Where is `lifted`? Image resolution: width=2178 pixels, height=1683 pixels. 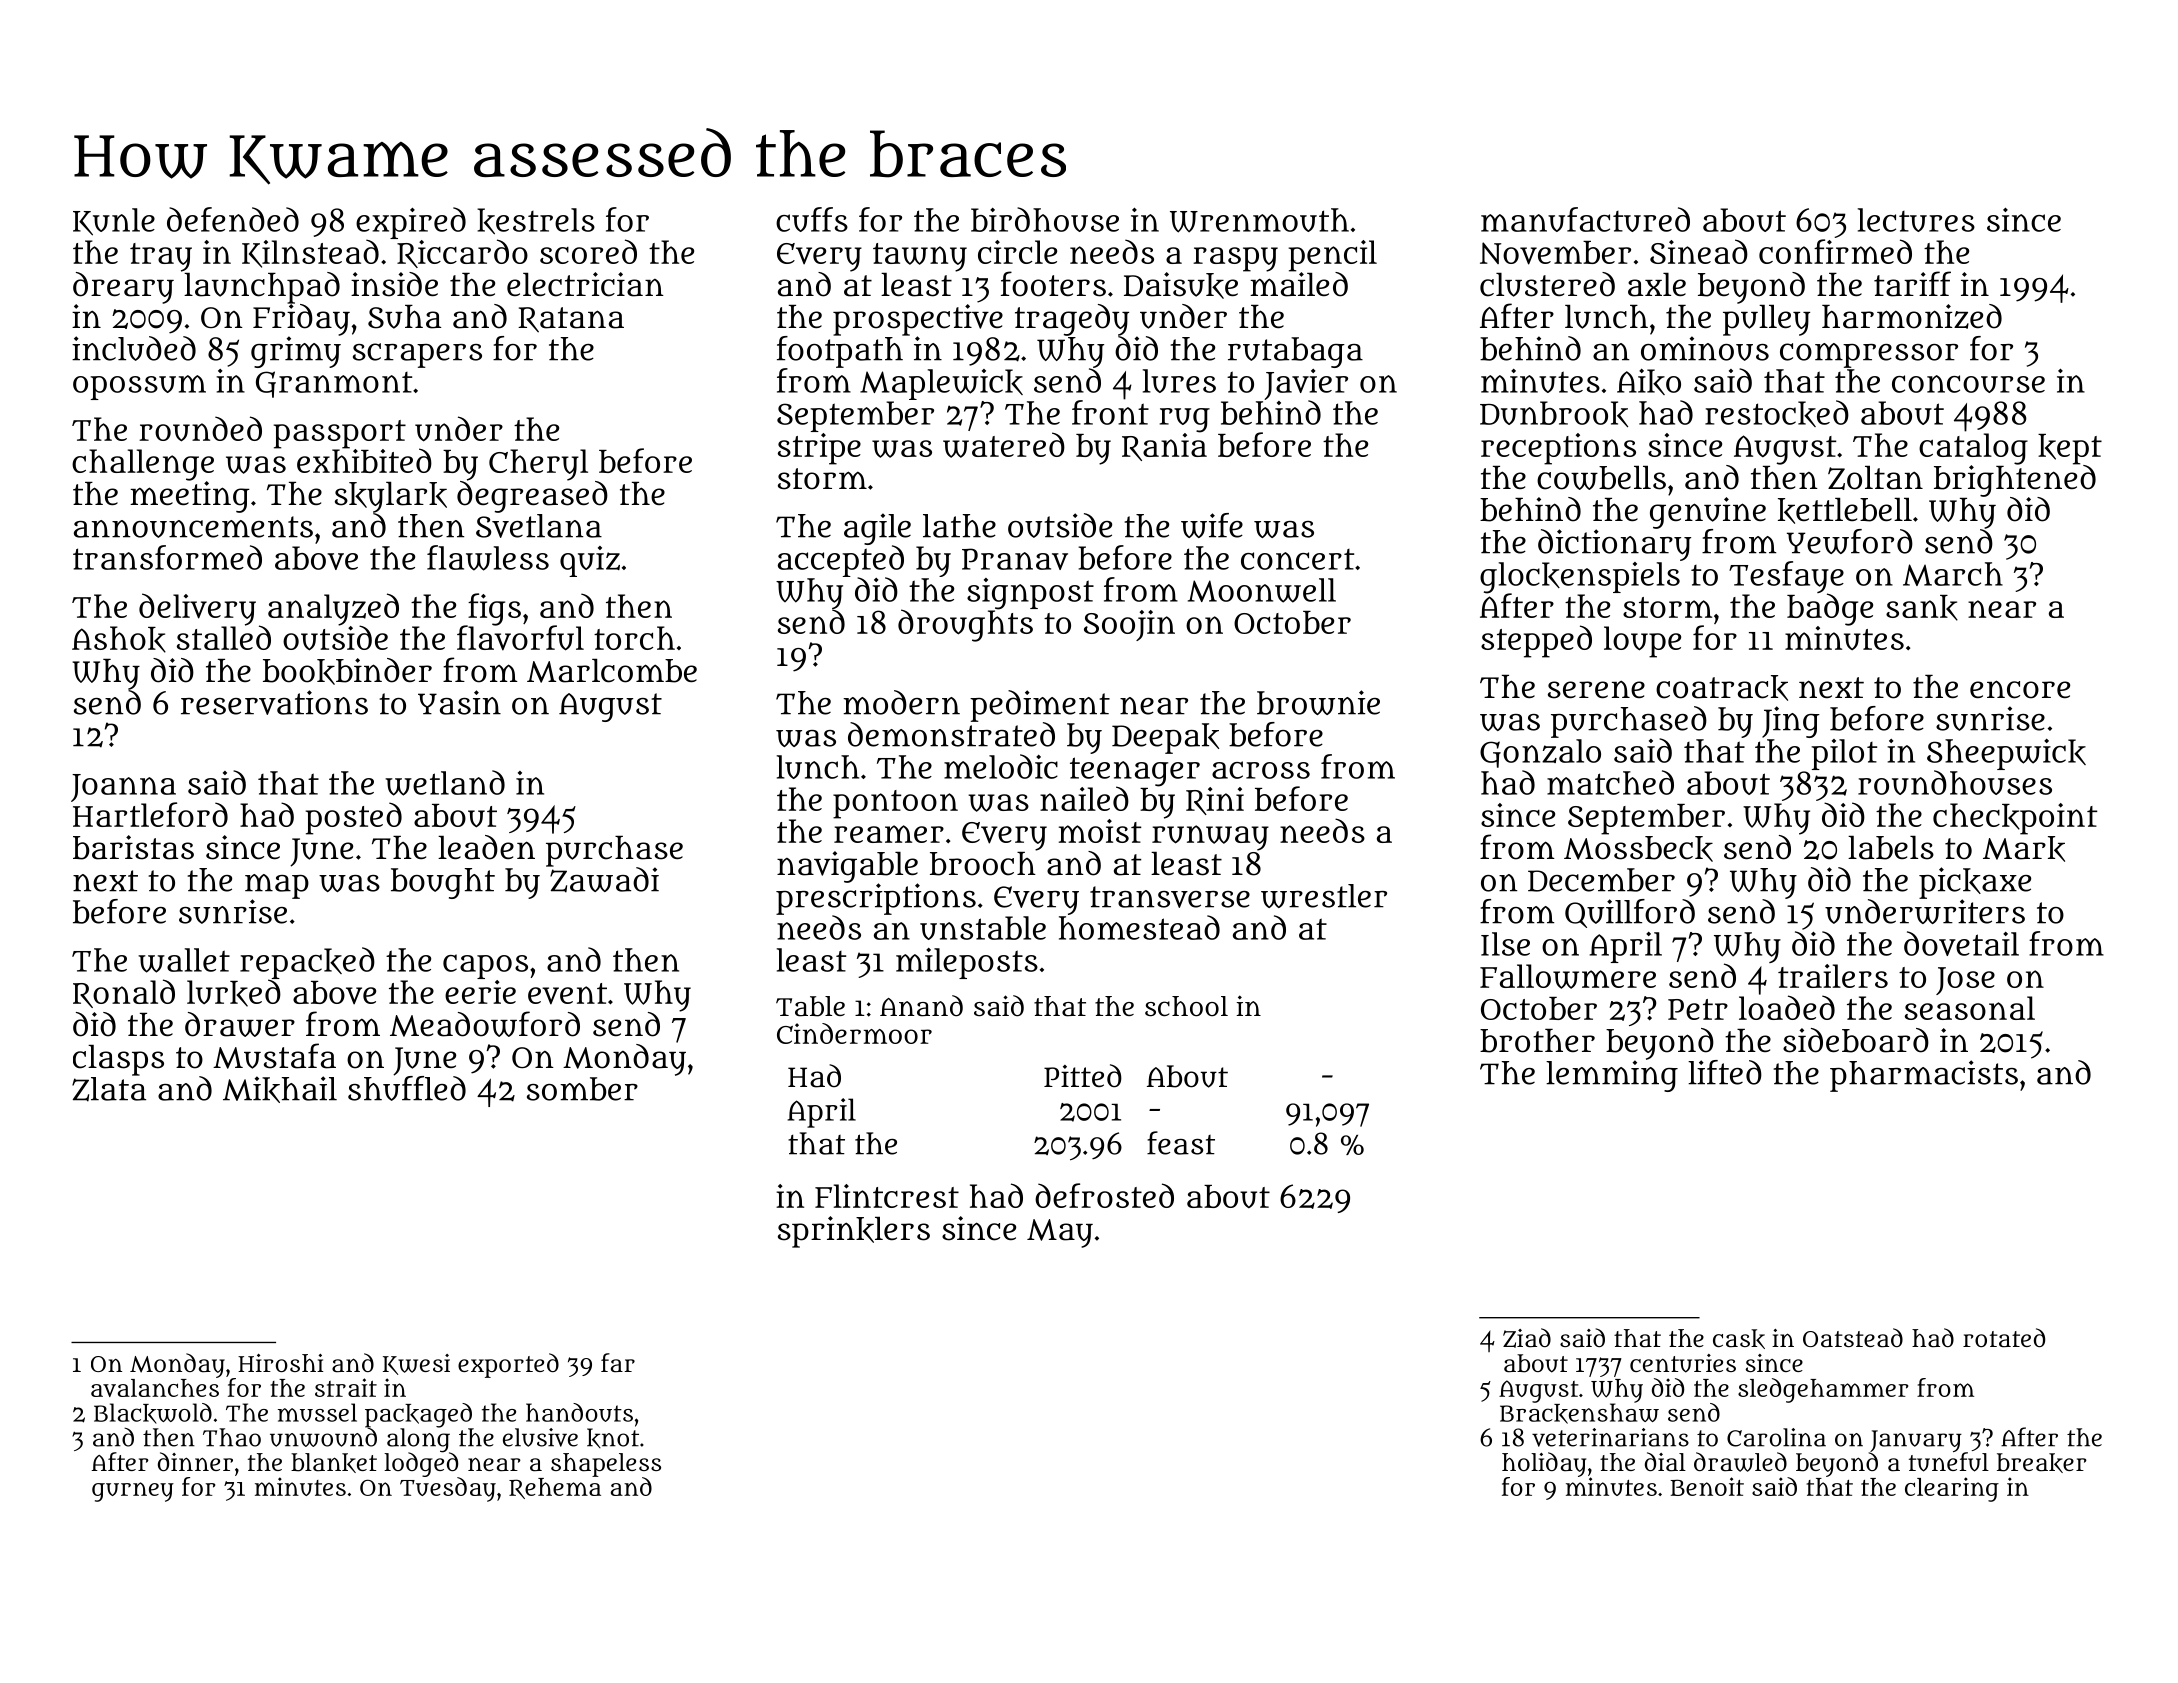 lifted is located at coordinates (1725, 1072).
